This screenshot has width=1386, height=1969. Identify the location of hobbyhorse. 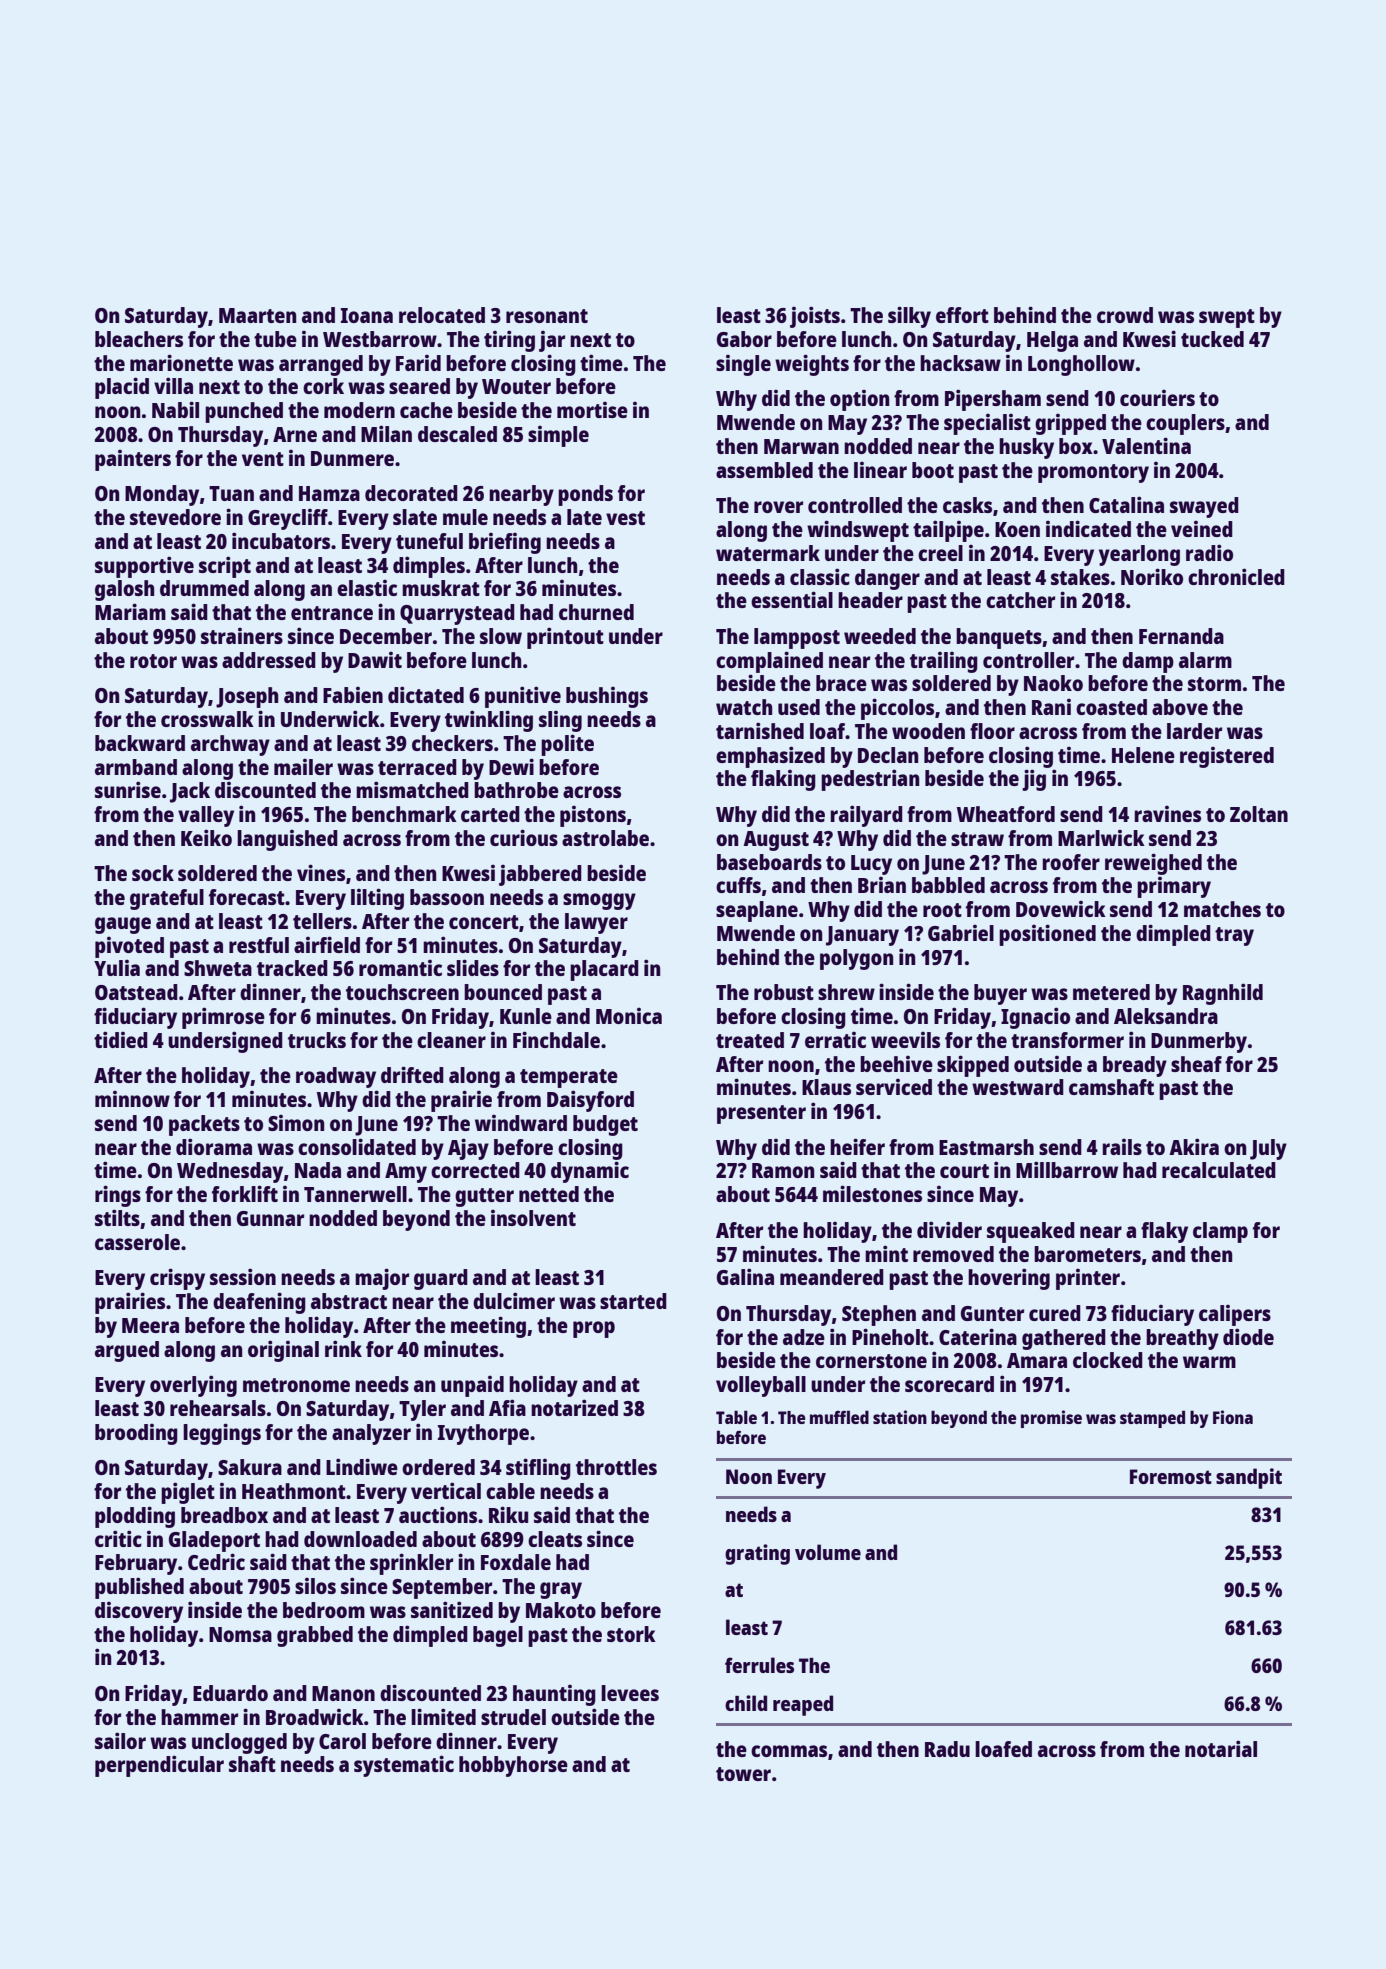
(513, 1766).
